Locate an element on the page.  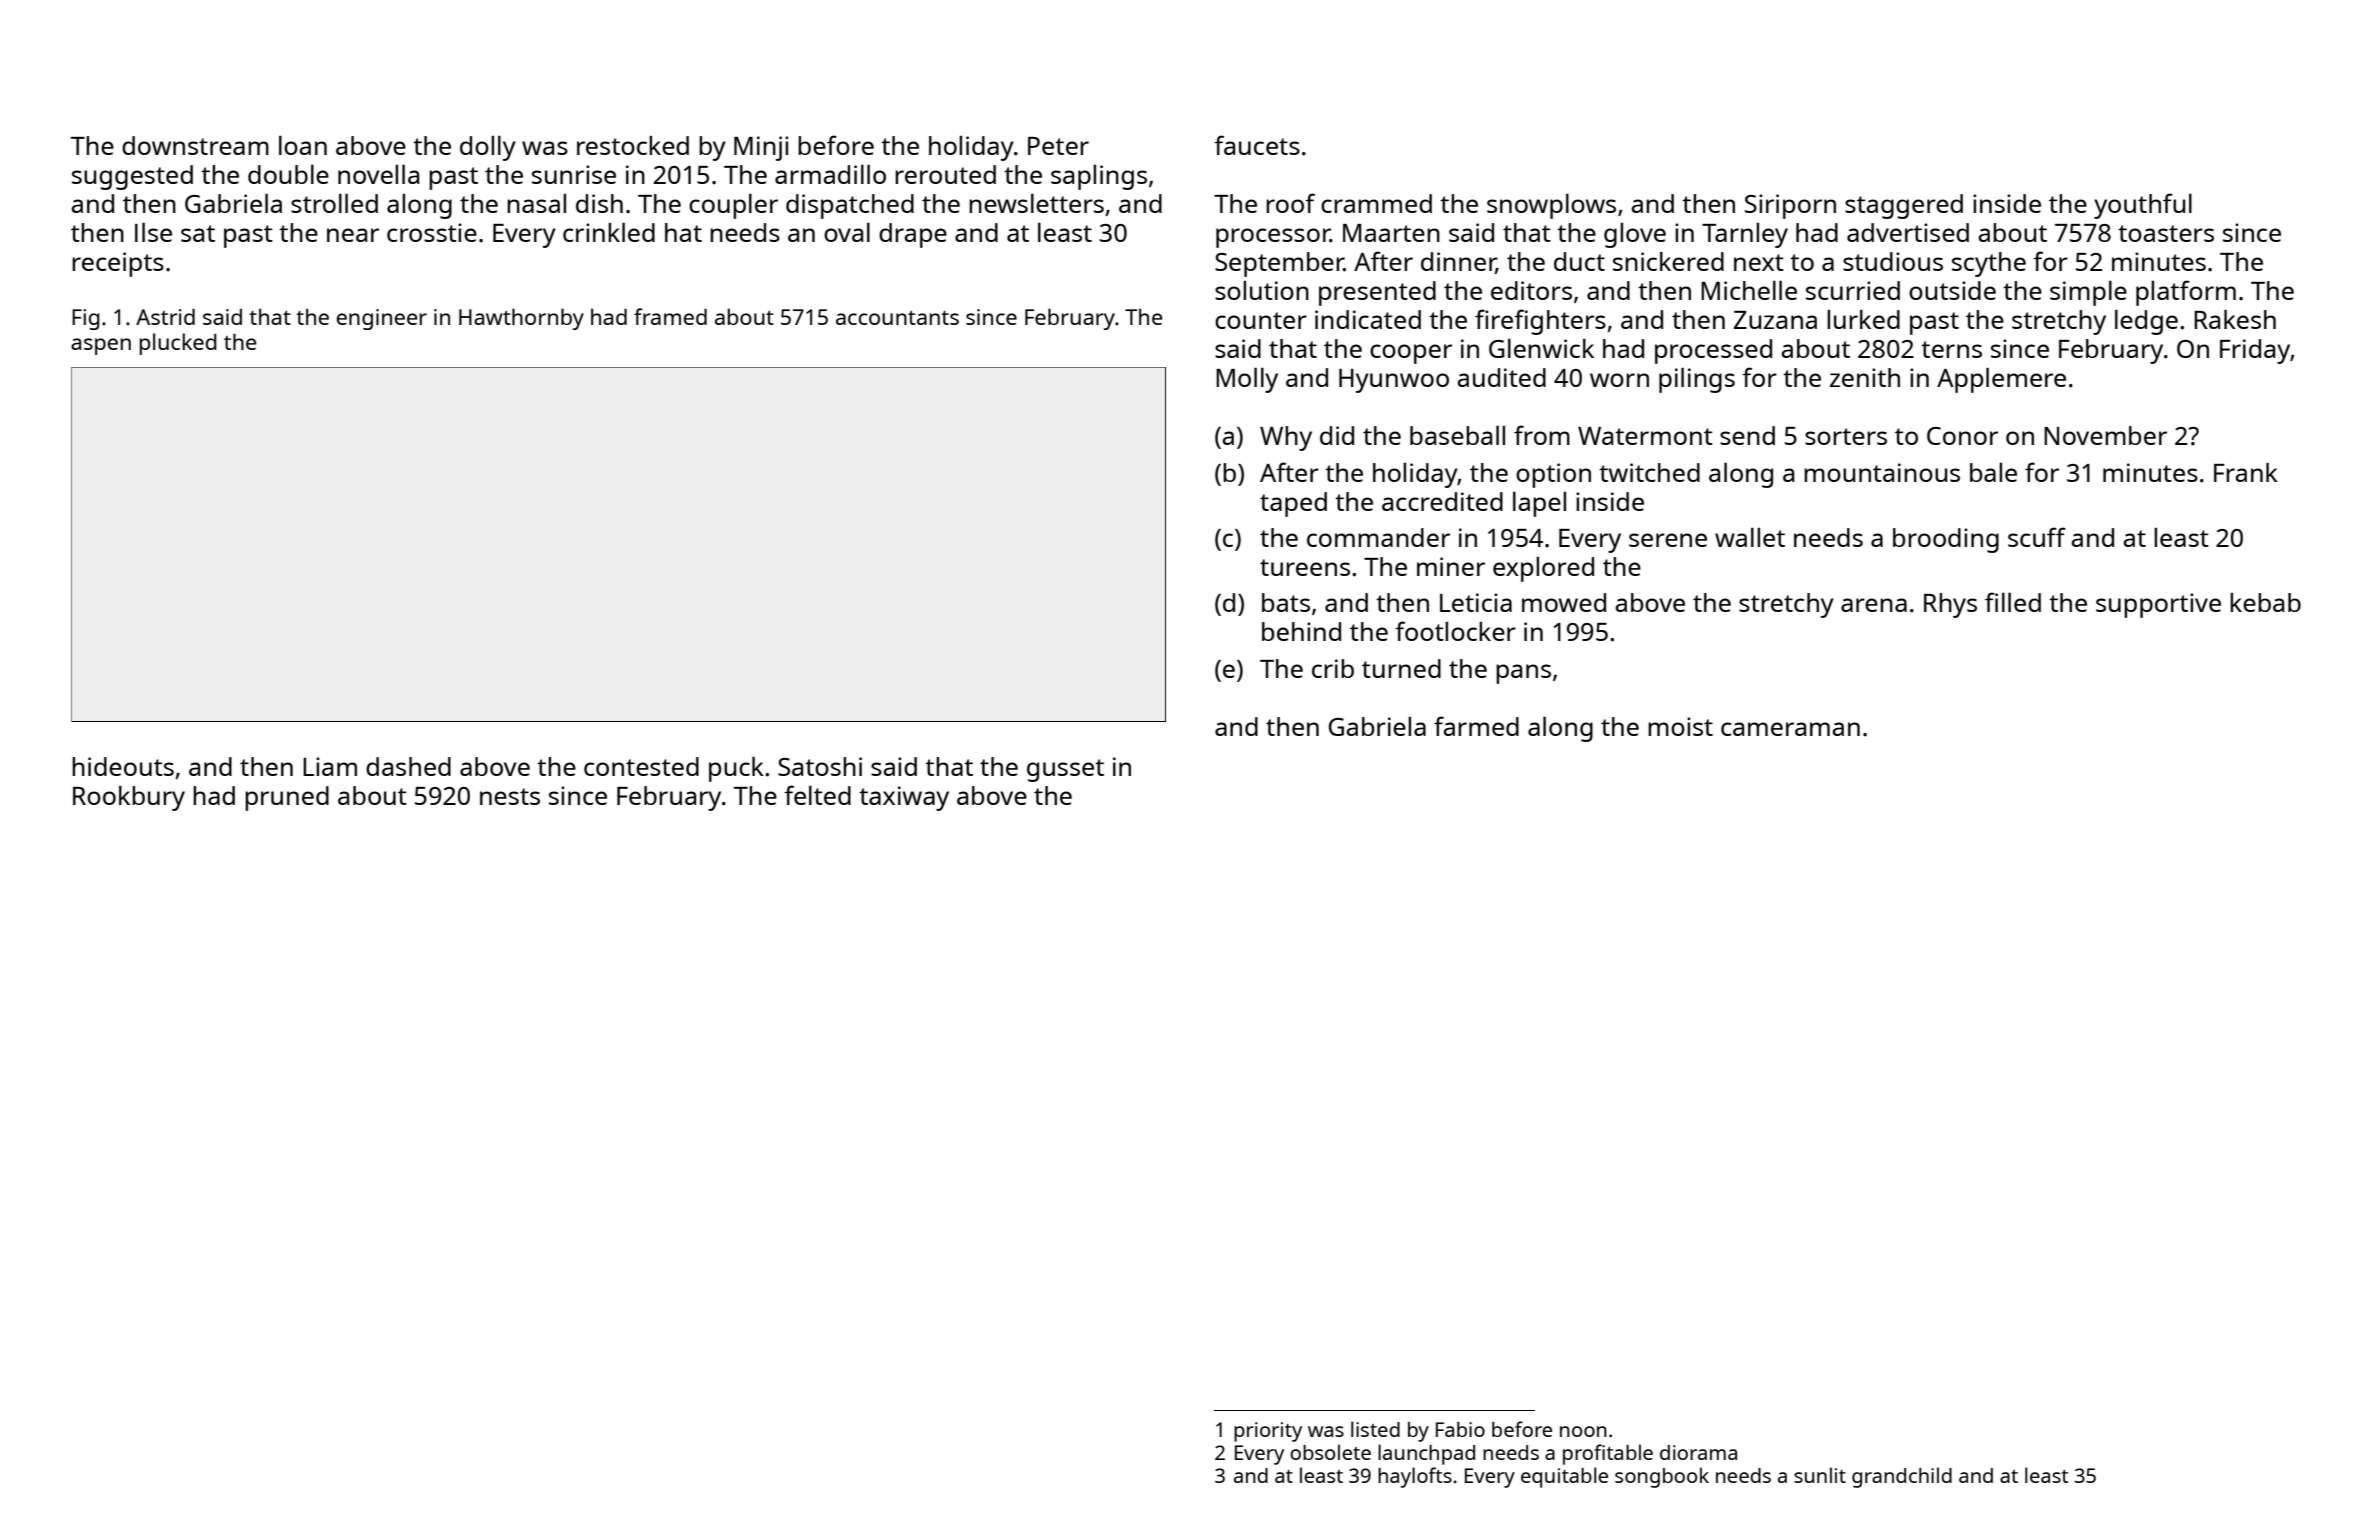
priority is located at coordinates (1268, 1432).
